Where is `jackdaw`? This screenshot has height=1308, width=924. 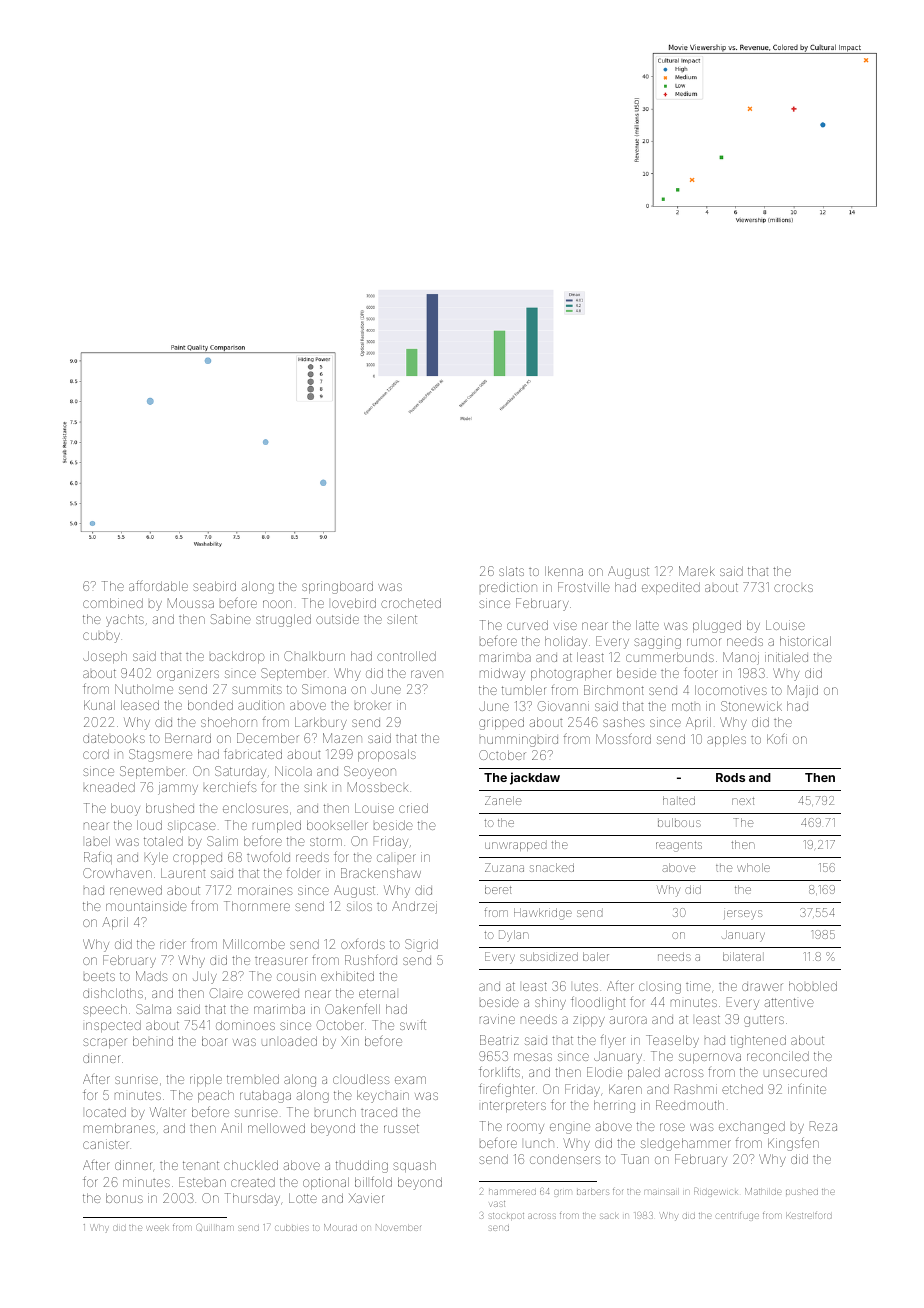
jackdaw is located at coordinates (535, 778).
